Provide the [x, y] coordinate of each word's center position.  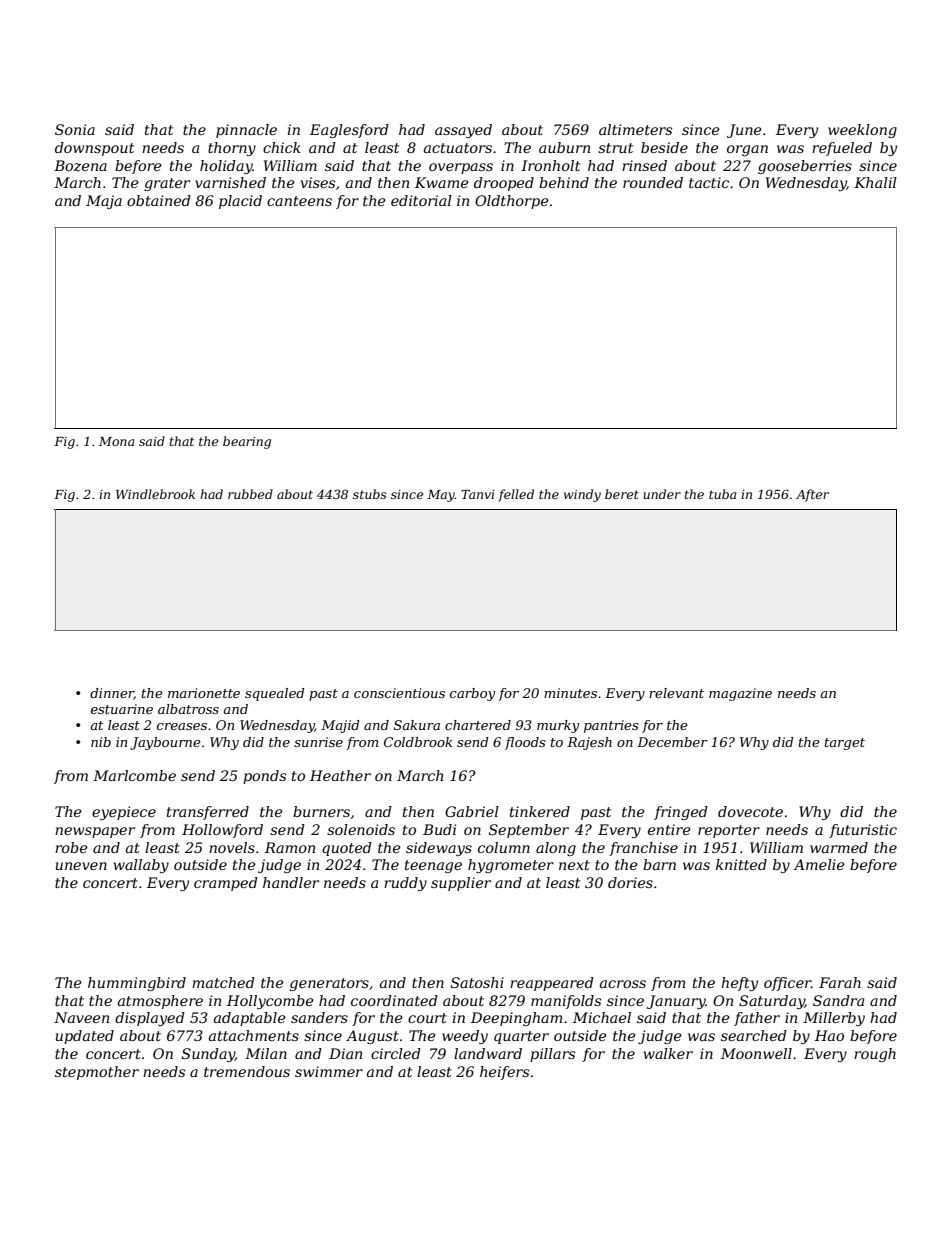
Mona [116, 441]
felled [516, 495]
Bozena [80, 166]
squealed [275, 694]
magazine [740, 694]
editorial [421, 200]
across [623, 984]
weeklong [862, 131]
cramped [226, 884]
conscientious [399, 693]
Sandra [838, 1000]
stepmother [97, 1073]
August [372, 1037]
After [812, 495]
